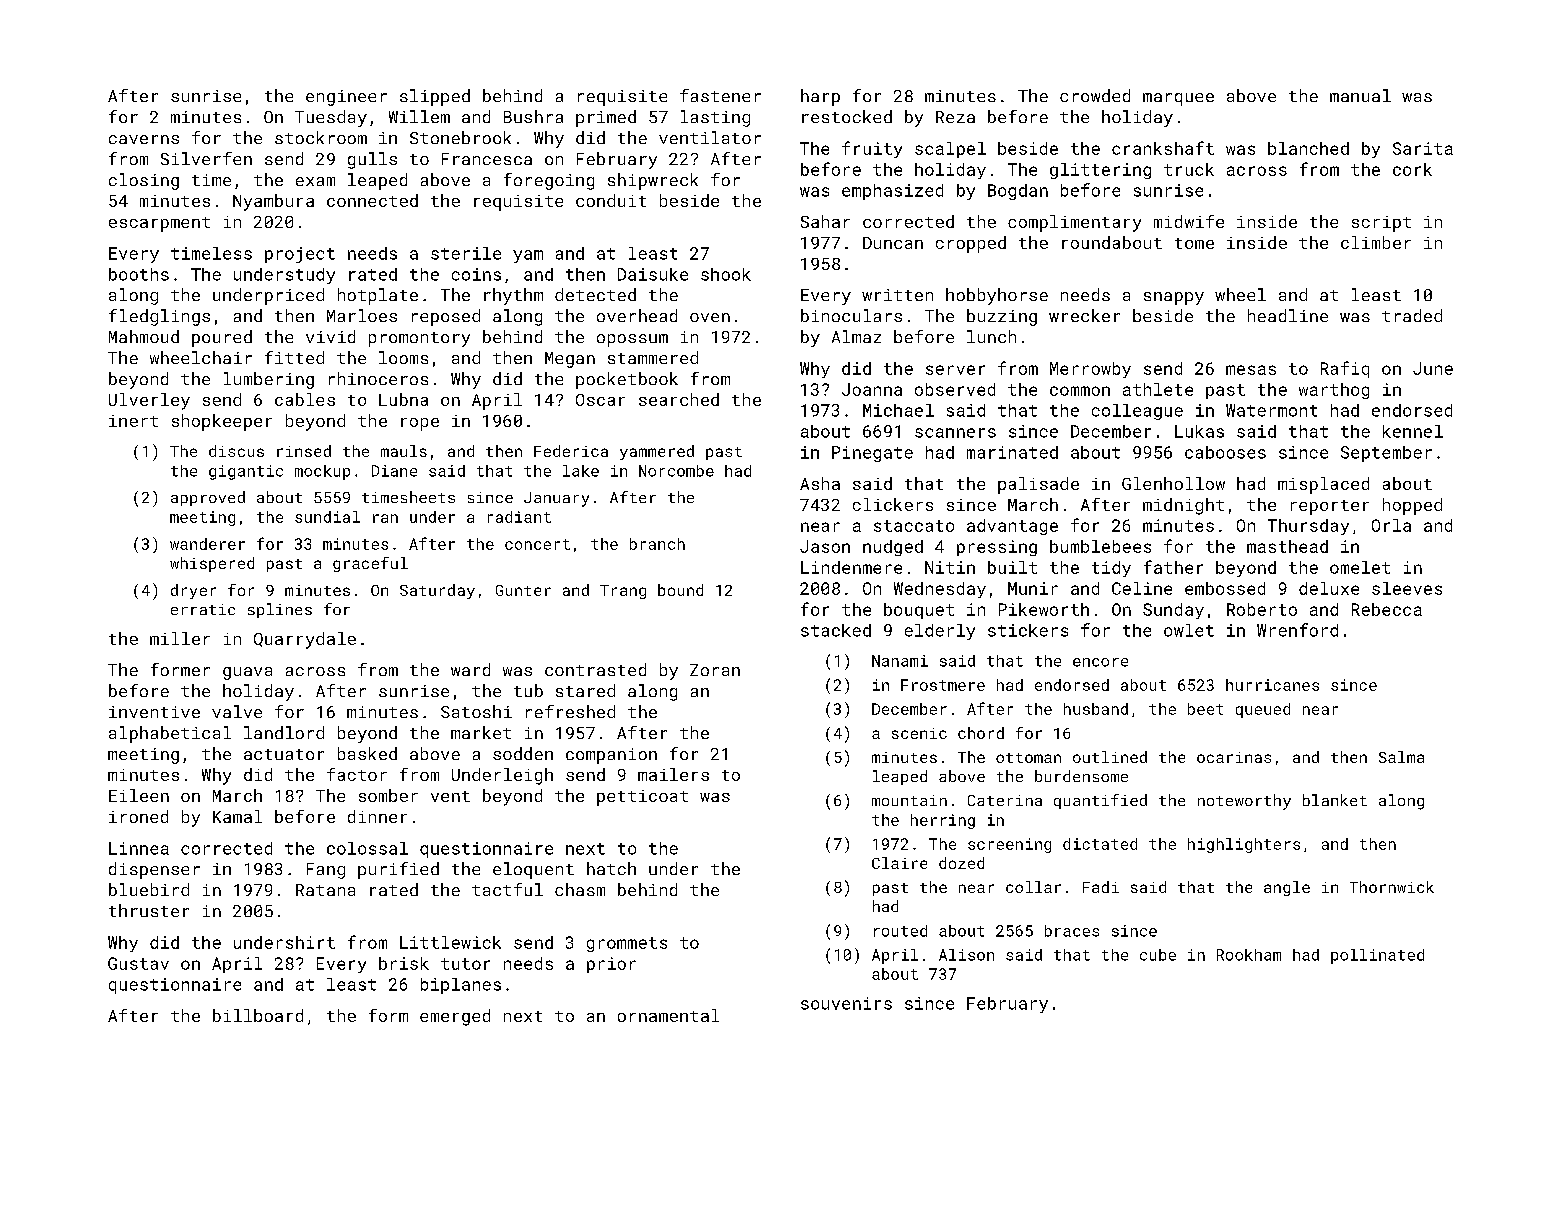 The width and height of the document is (1567, 1211). Describe the element at coordinates (1376, 242) in the document. I see `climber` at that location.
